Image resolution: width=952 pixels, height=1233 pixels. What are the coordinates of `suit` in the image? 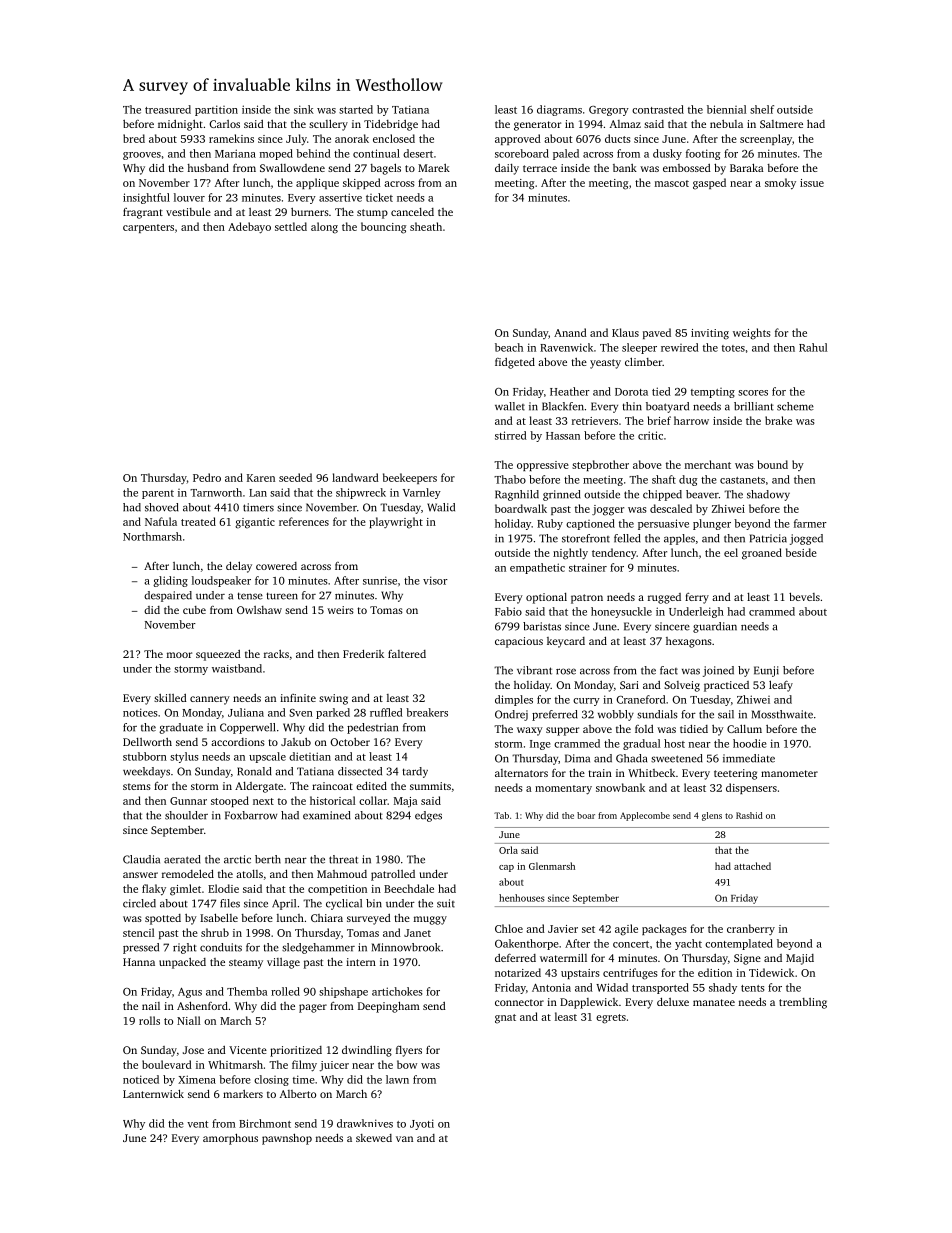 It's located at (446, 903).
